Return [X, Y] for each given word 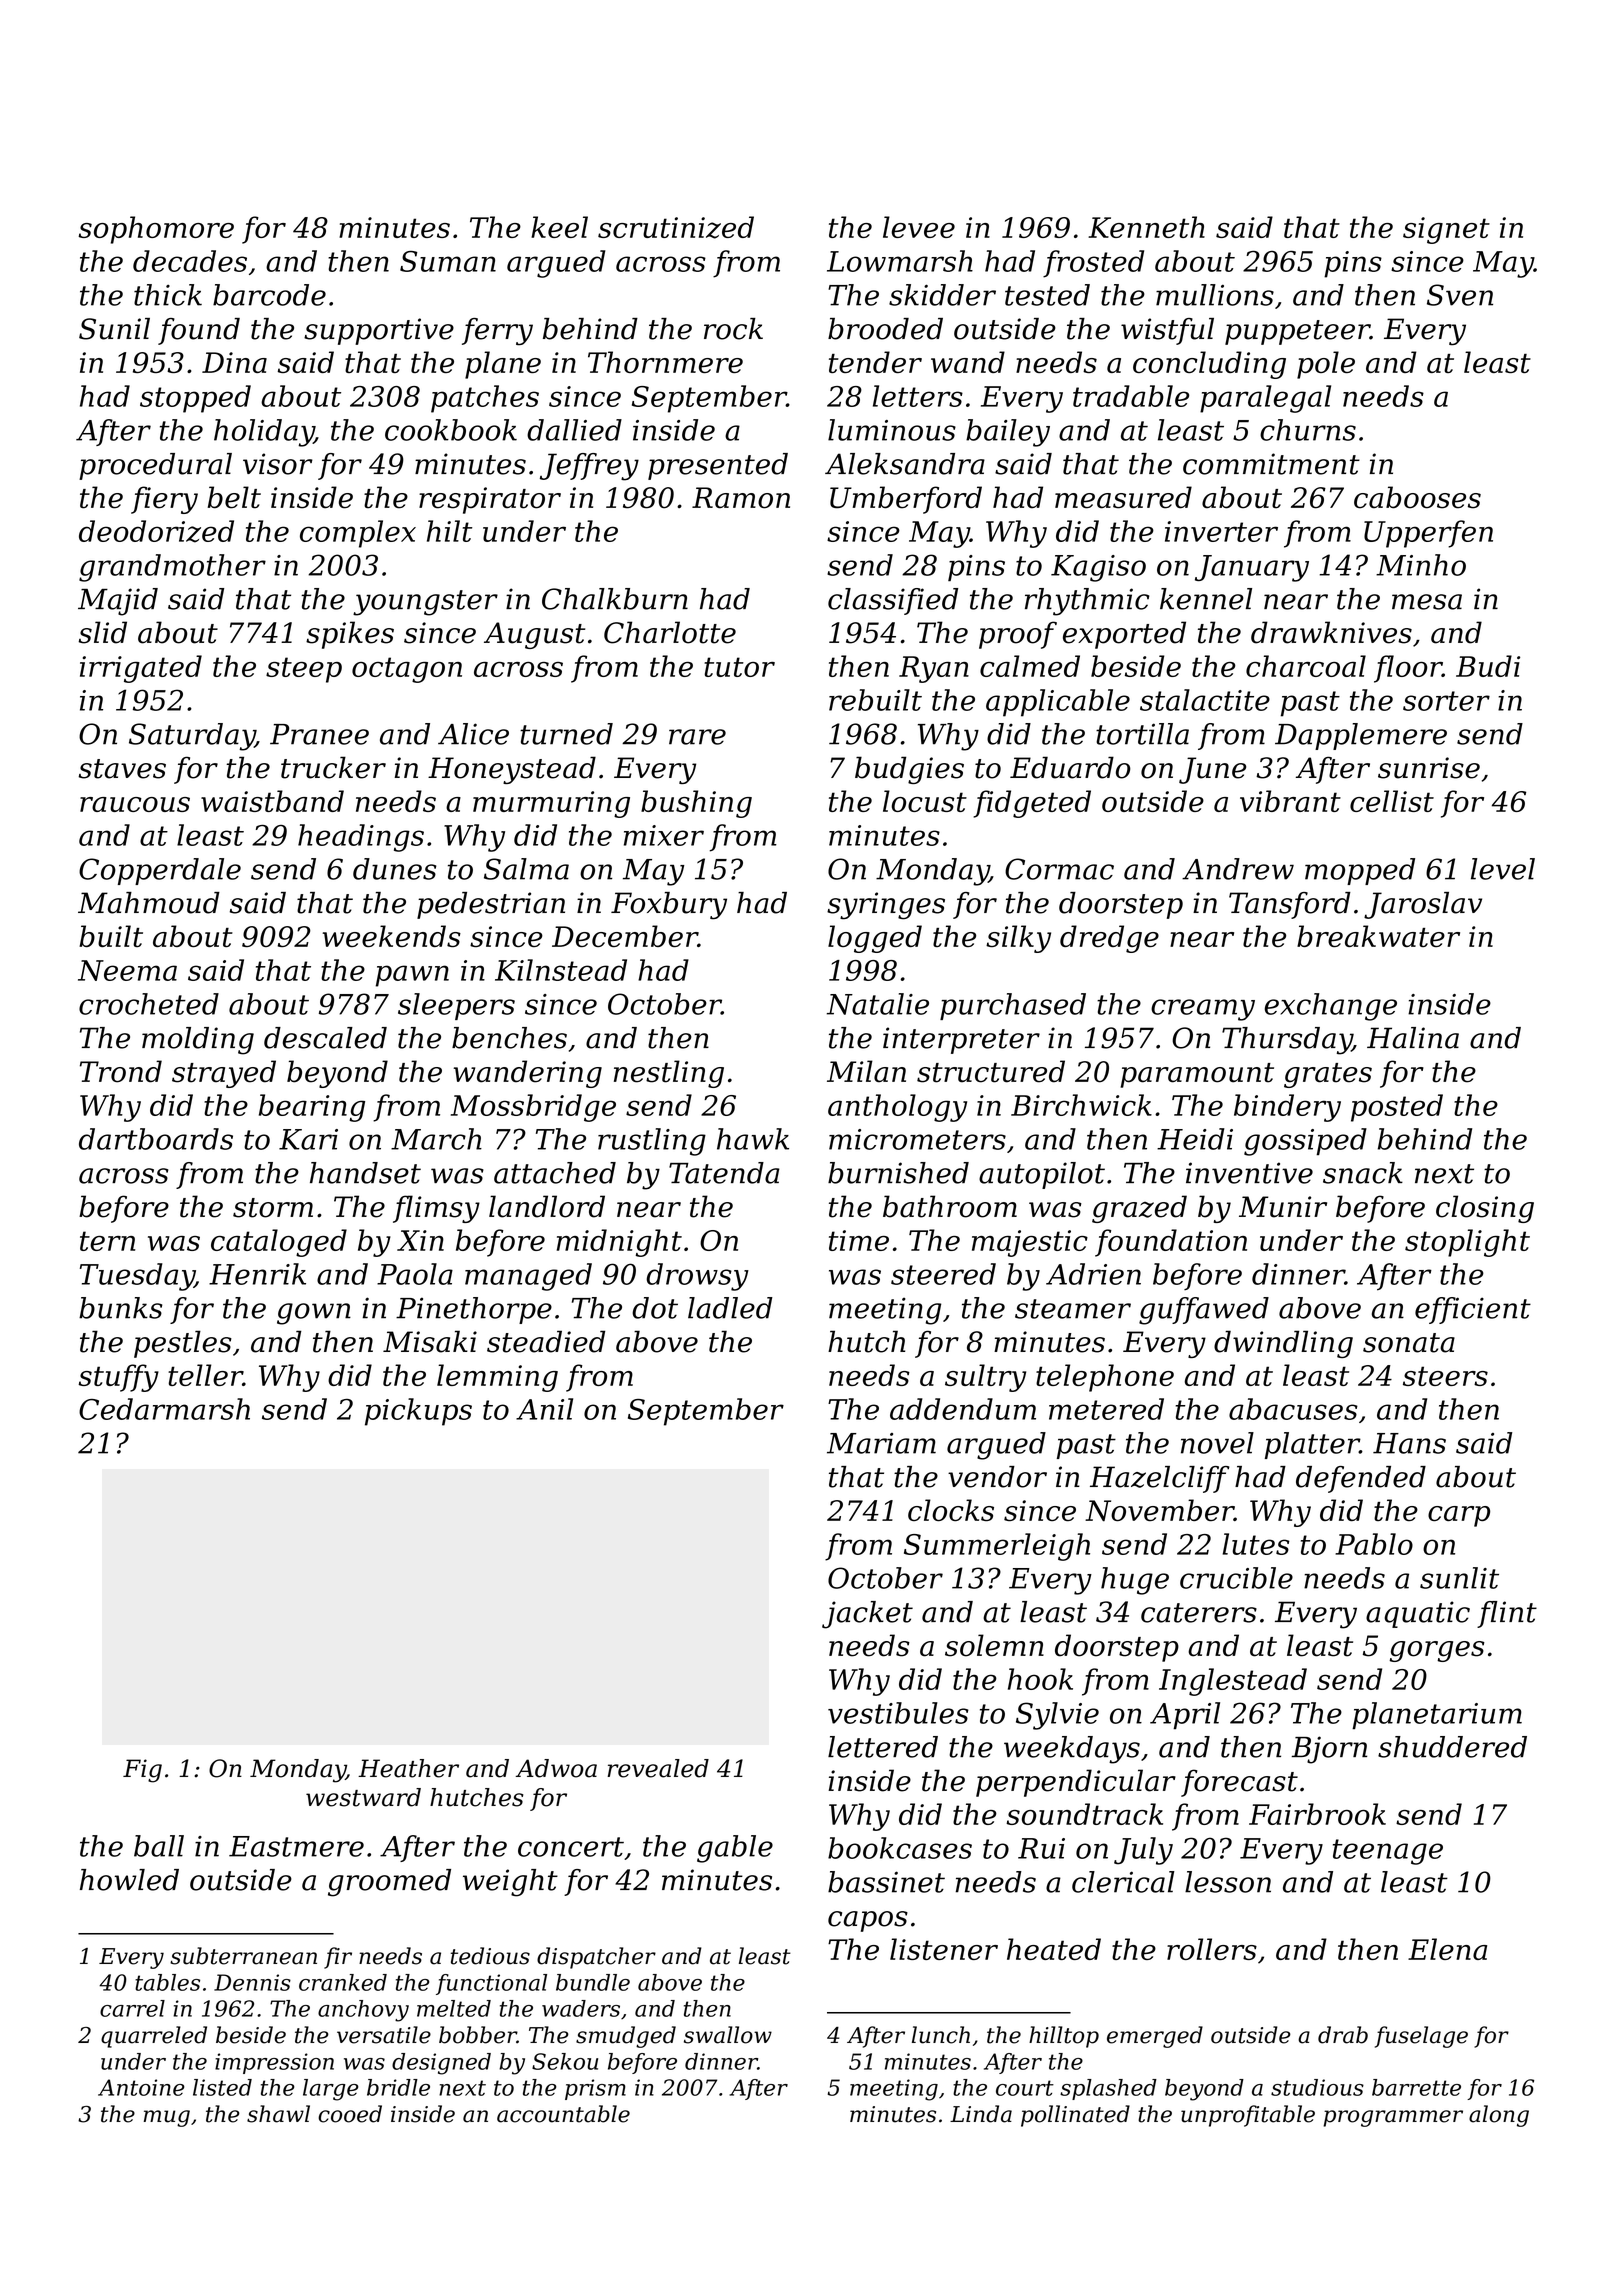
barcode [269, 295]
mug [167, 2118]
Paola [415, 1274]
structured [991, 1071]
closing [1485, 1209]
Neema [127, 970]
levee [919, 227]
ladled [730, 1308]
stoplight [1467, 1243]
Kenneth [1146, 227]
